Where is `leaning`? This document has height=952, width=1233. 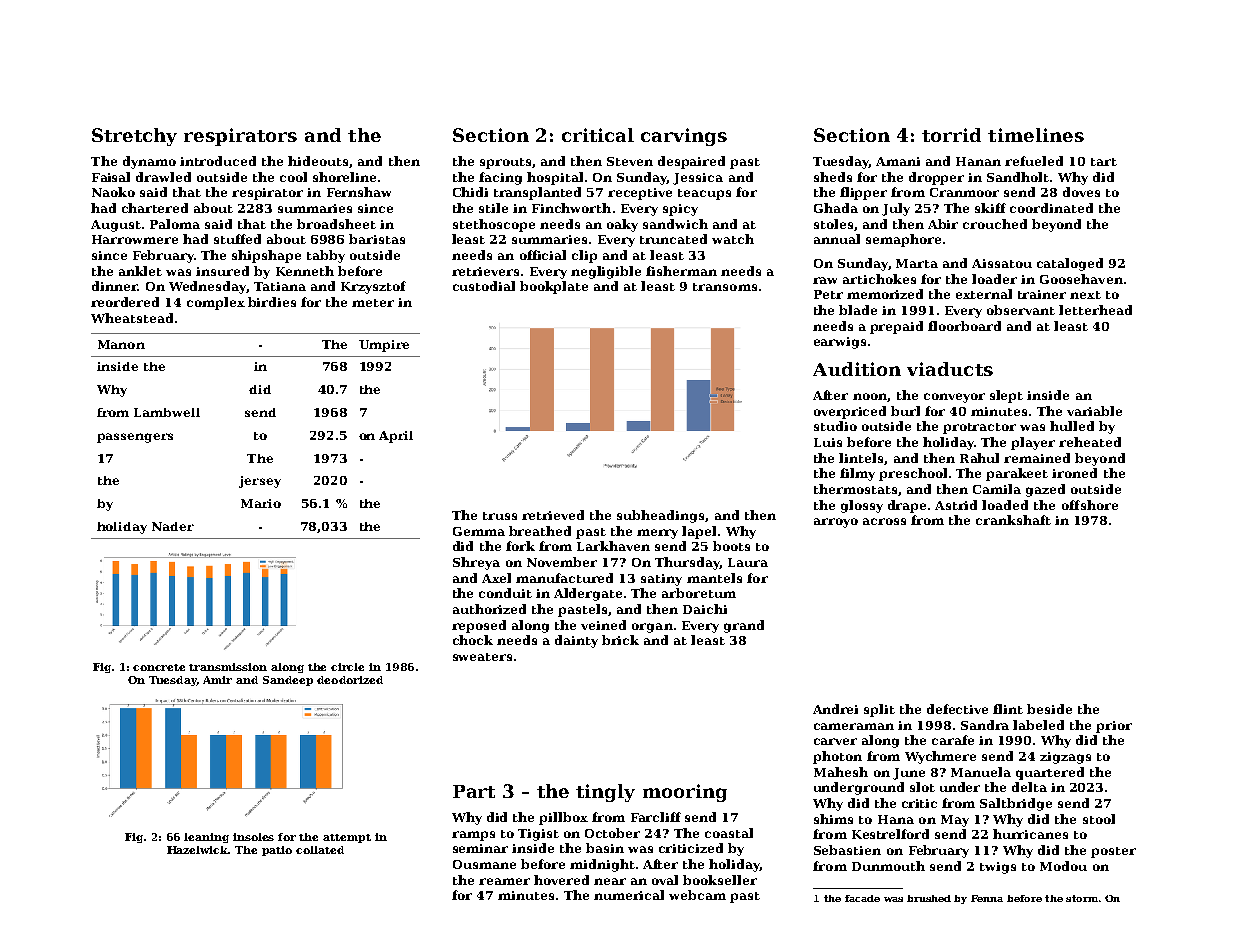 leaning is located at coordinates (206, 838).
